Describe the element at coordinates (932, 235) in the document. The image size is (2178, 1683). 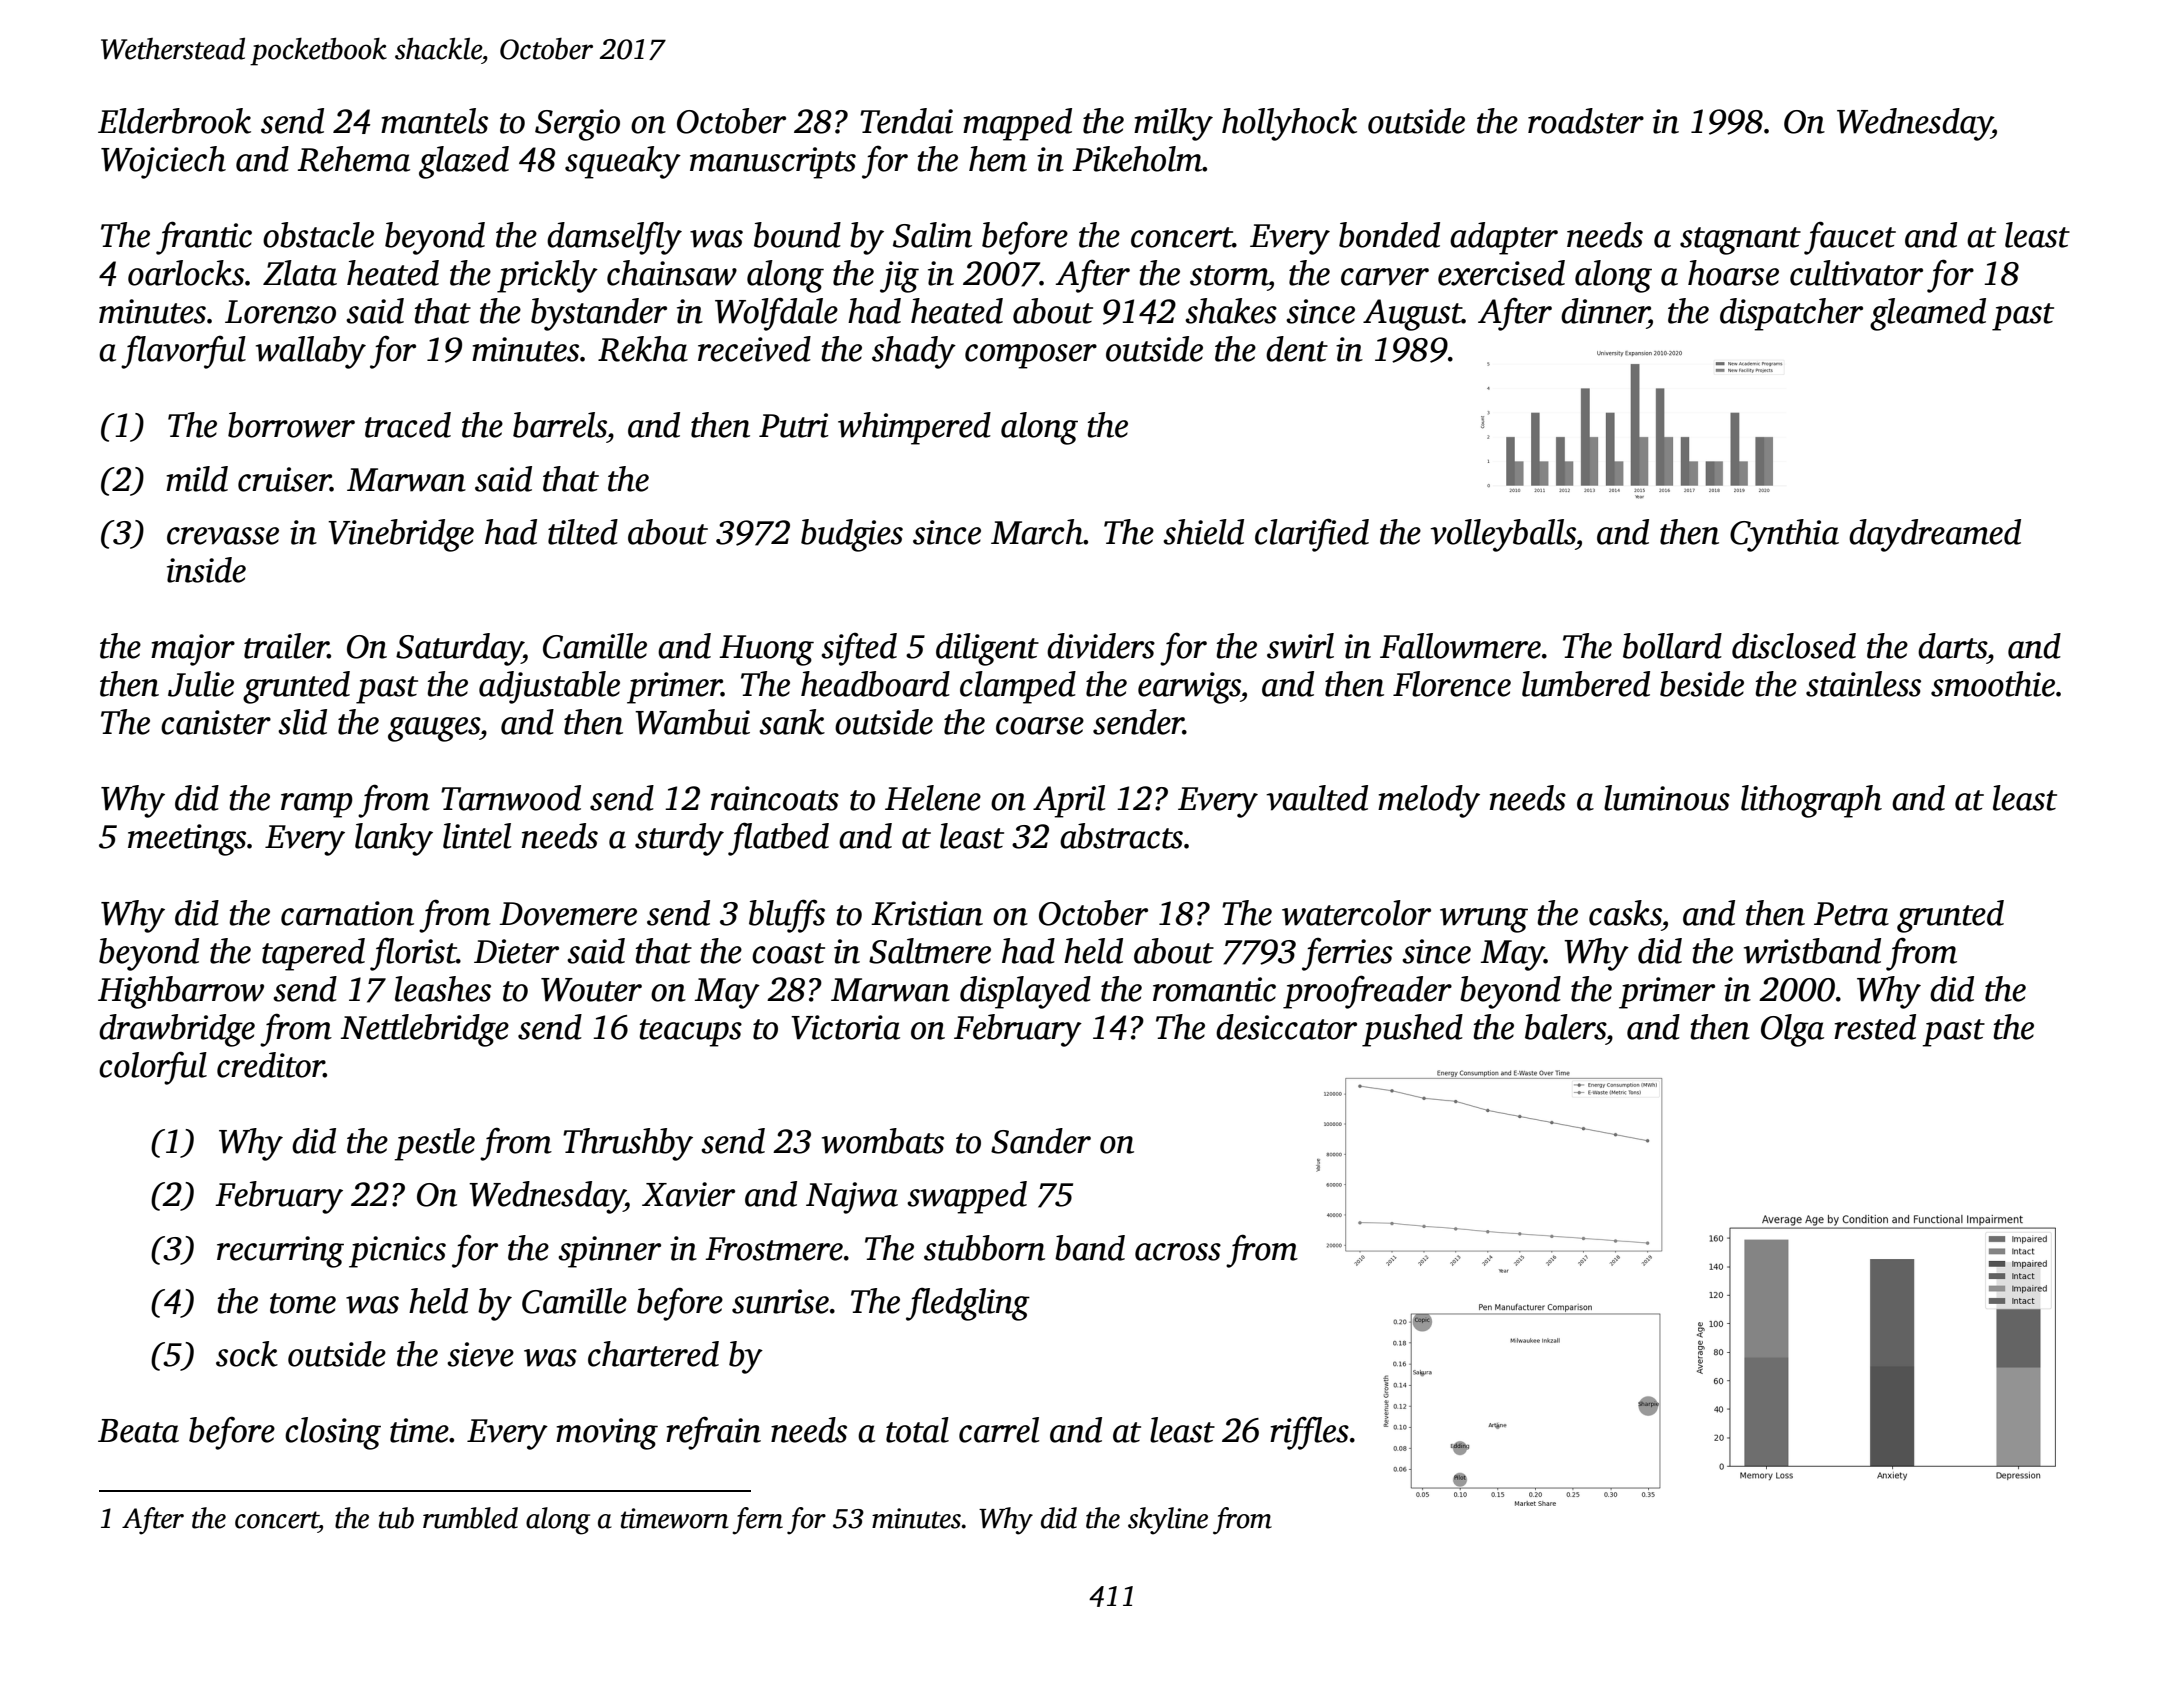
I see `Salim` at that location.
